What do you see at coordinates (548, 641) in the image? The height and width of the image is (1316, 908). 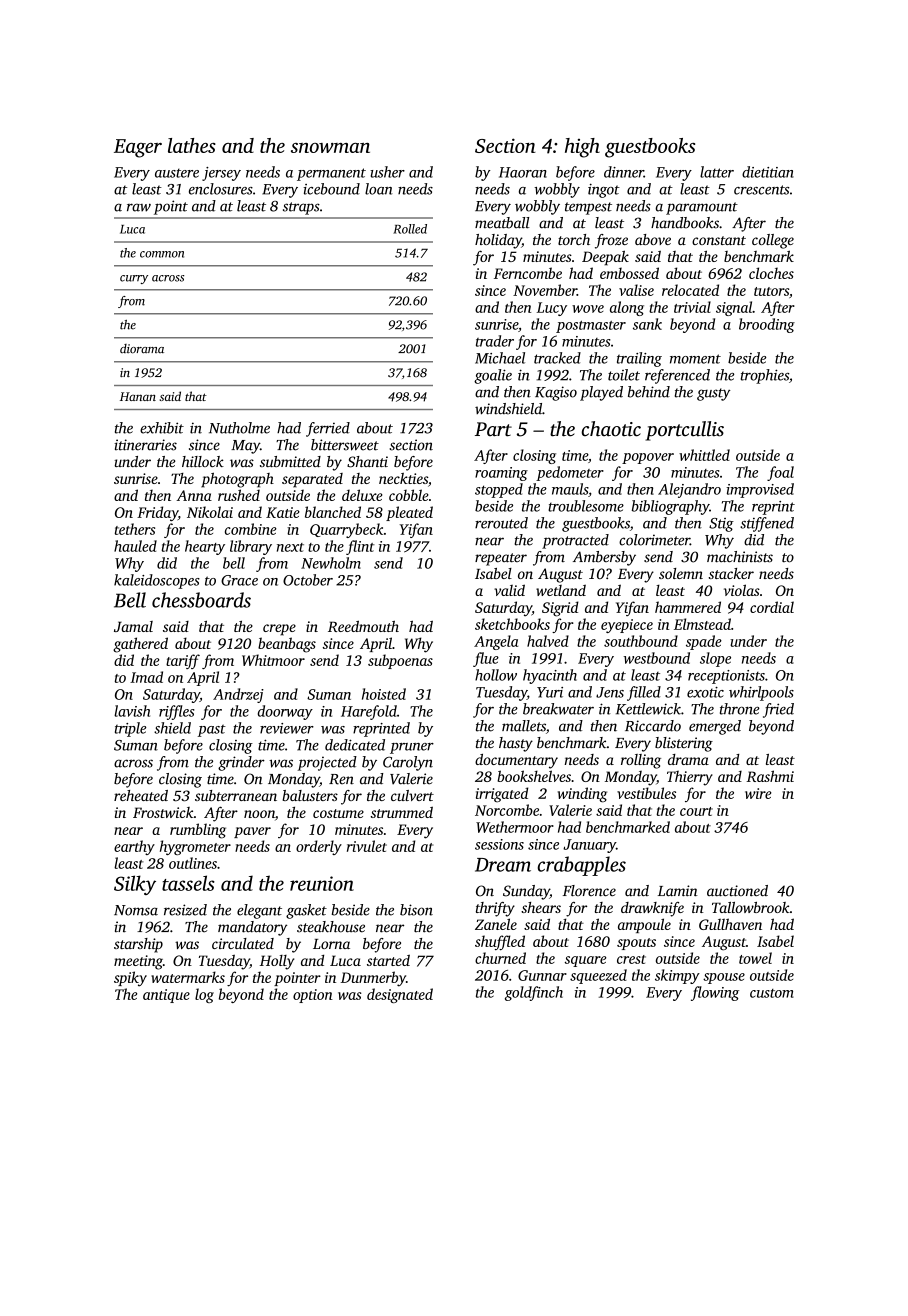 I see `halved` at bounding box center [548, 641].
